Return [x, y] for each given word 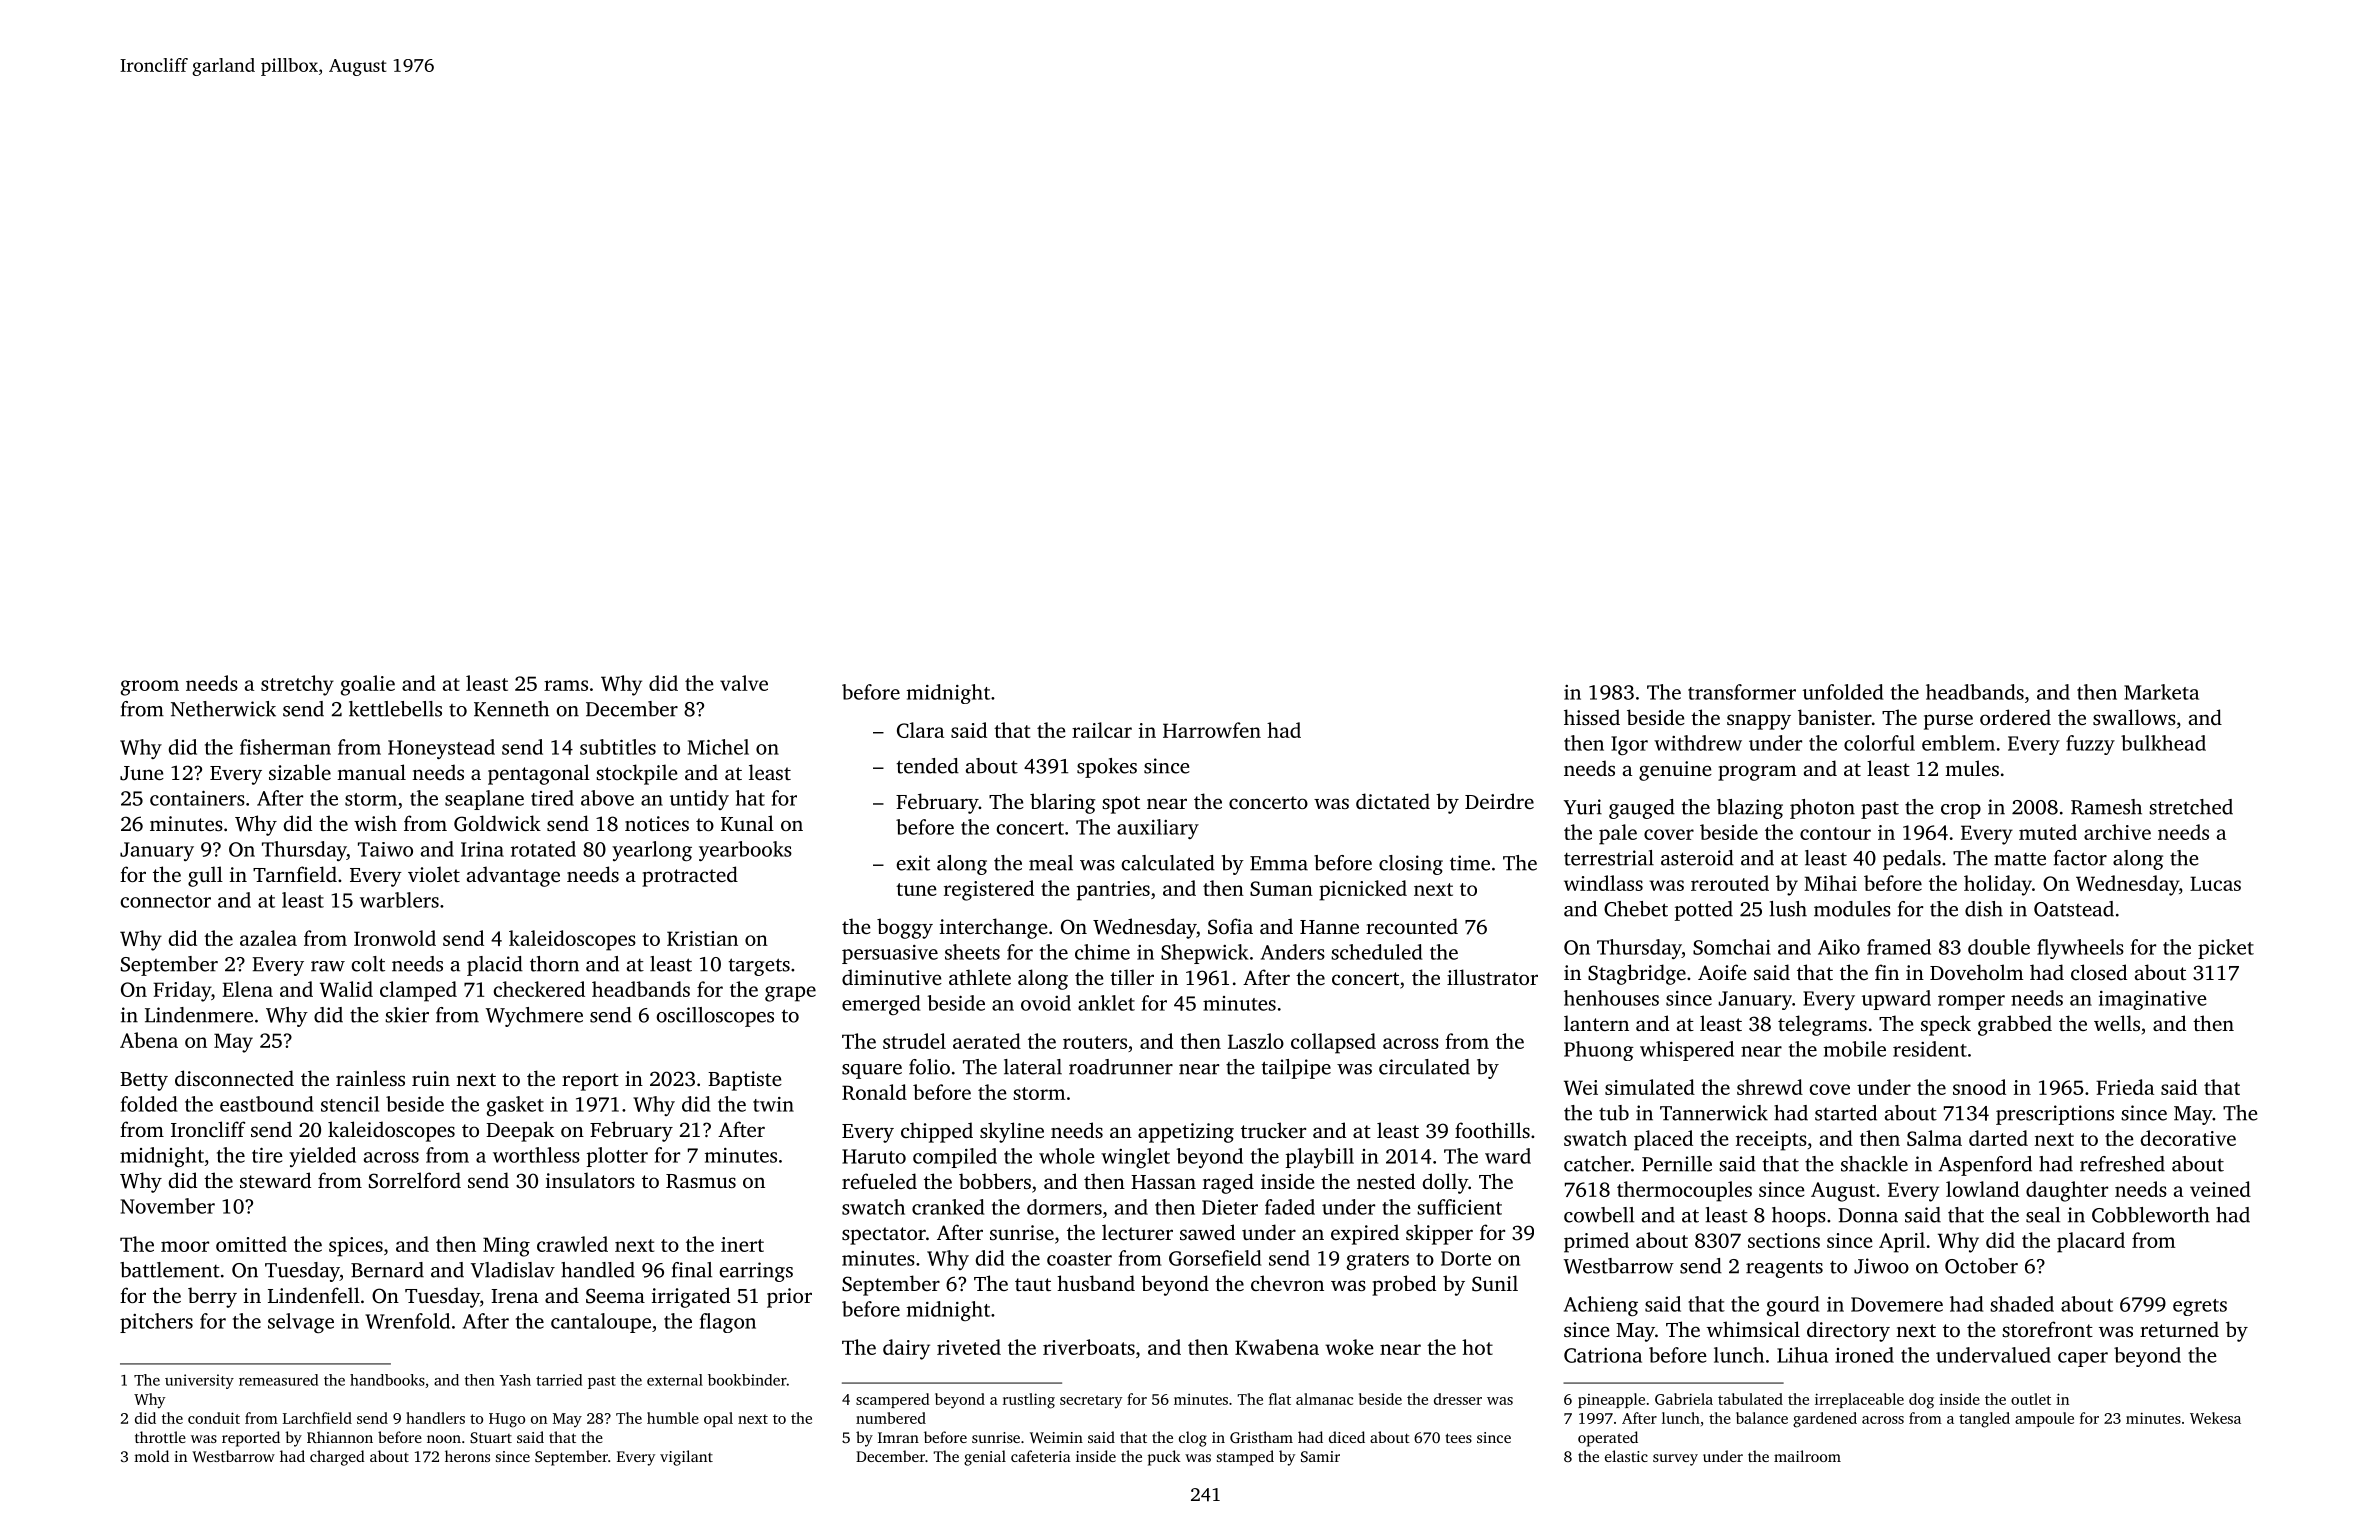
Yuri [1583, 807]
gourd [1793, 1306]
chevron [1287, 1283]
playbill [1320, 1158]
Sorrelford [415, 1180]
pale [1618, 834]
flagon [728, 1323]
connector [165, 901]
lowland [1982, 1189]
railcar [1102, 730]
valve [744, 683]
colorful [1879, 743]
